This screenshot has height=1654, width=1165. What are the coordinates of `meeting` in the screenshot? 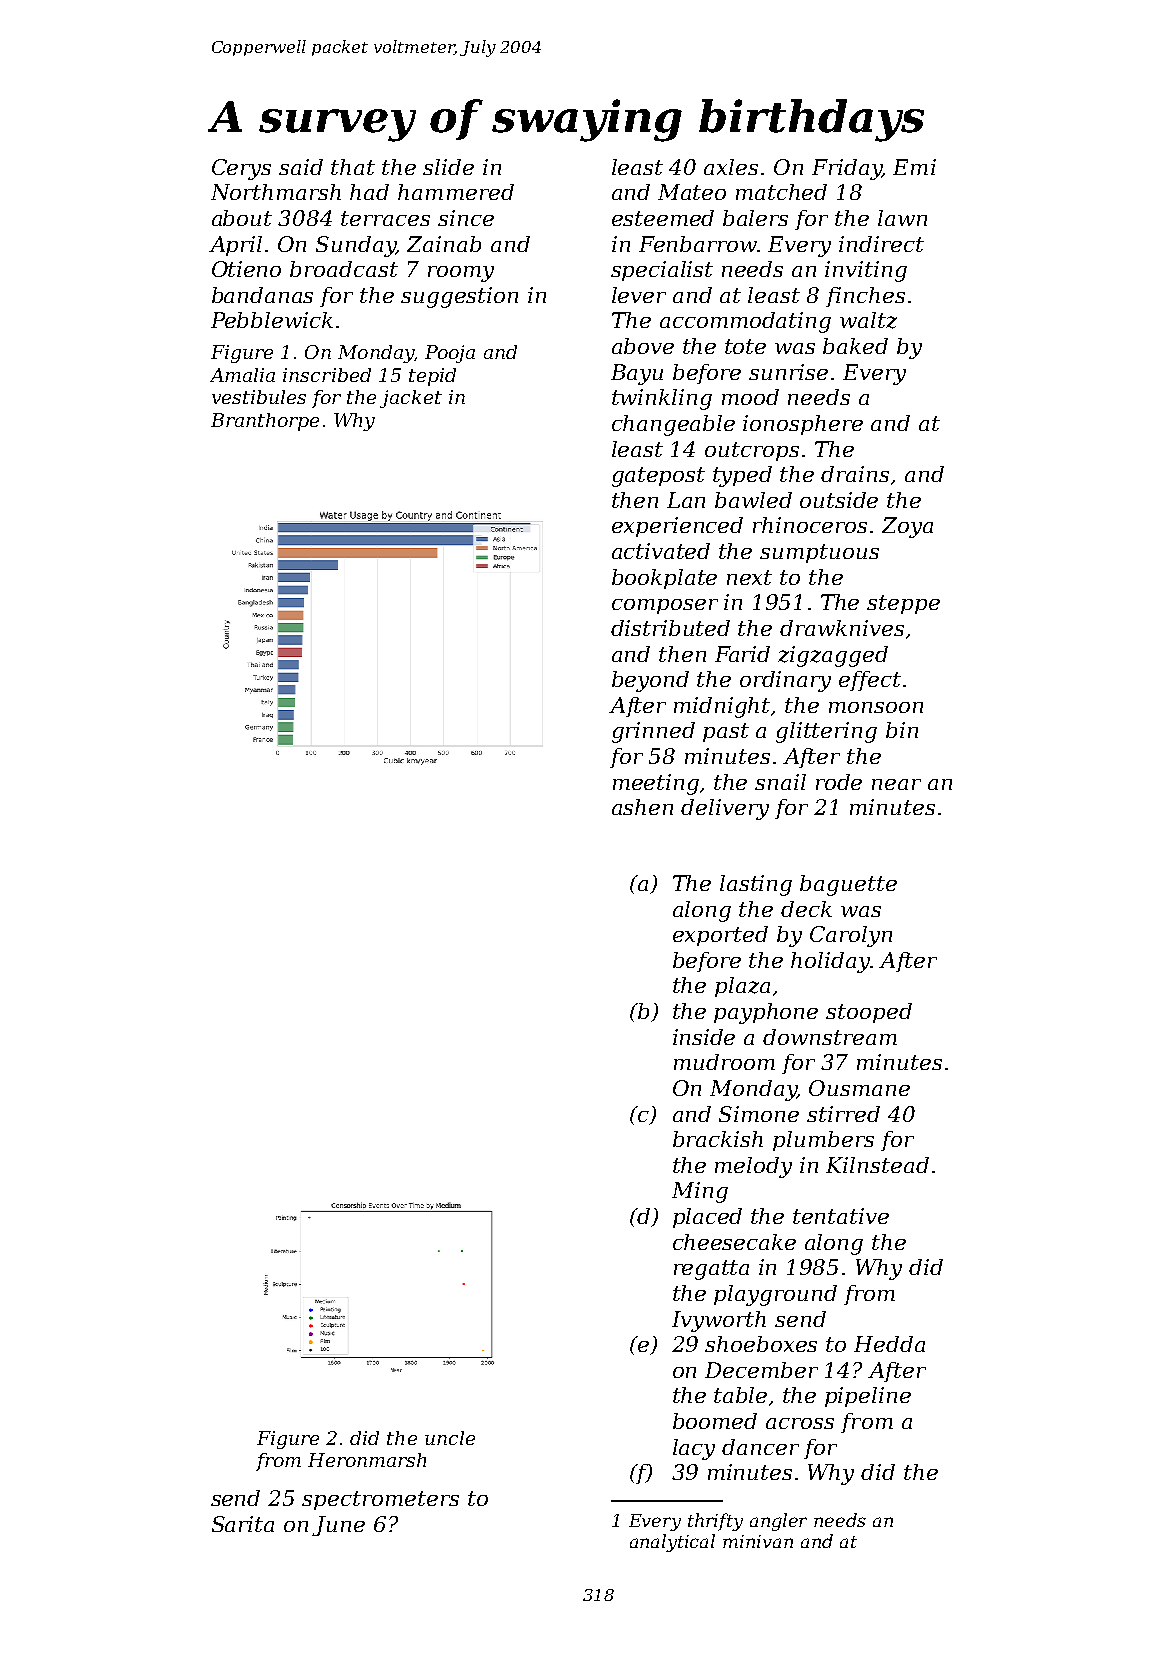 It's located at (656, 784).
